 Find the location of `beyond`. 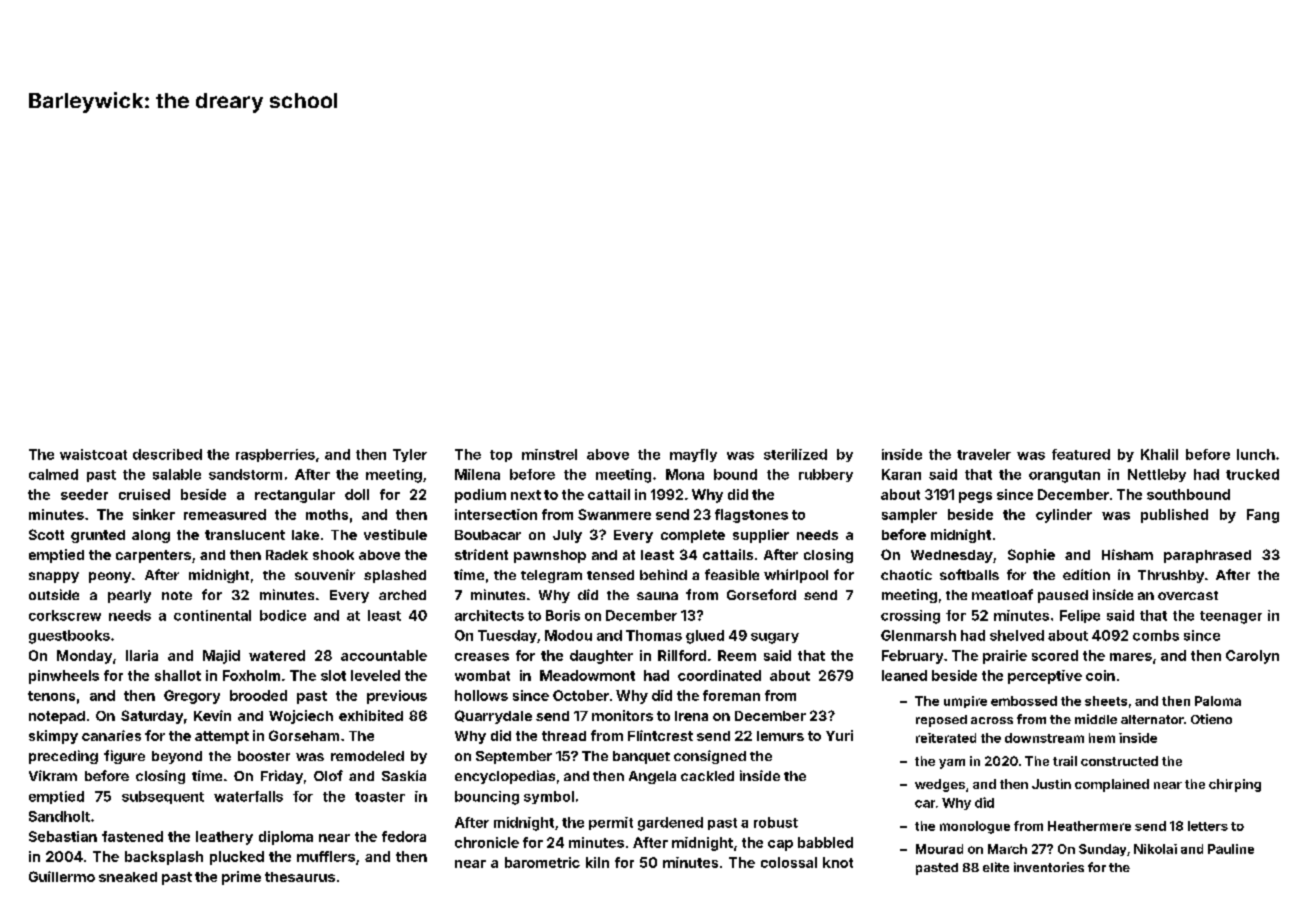

beyond is located at coordinates (177, 757).
